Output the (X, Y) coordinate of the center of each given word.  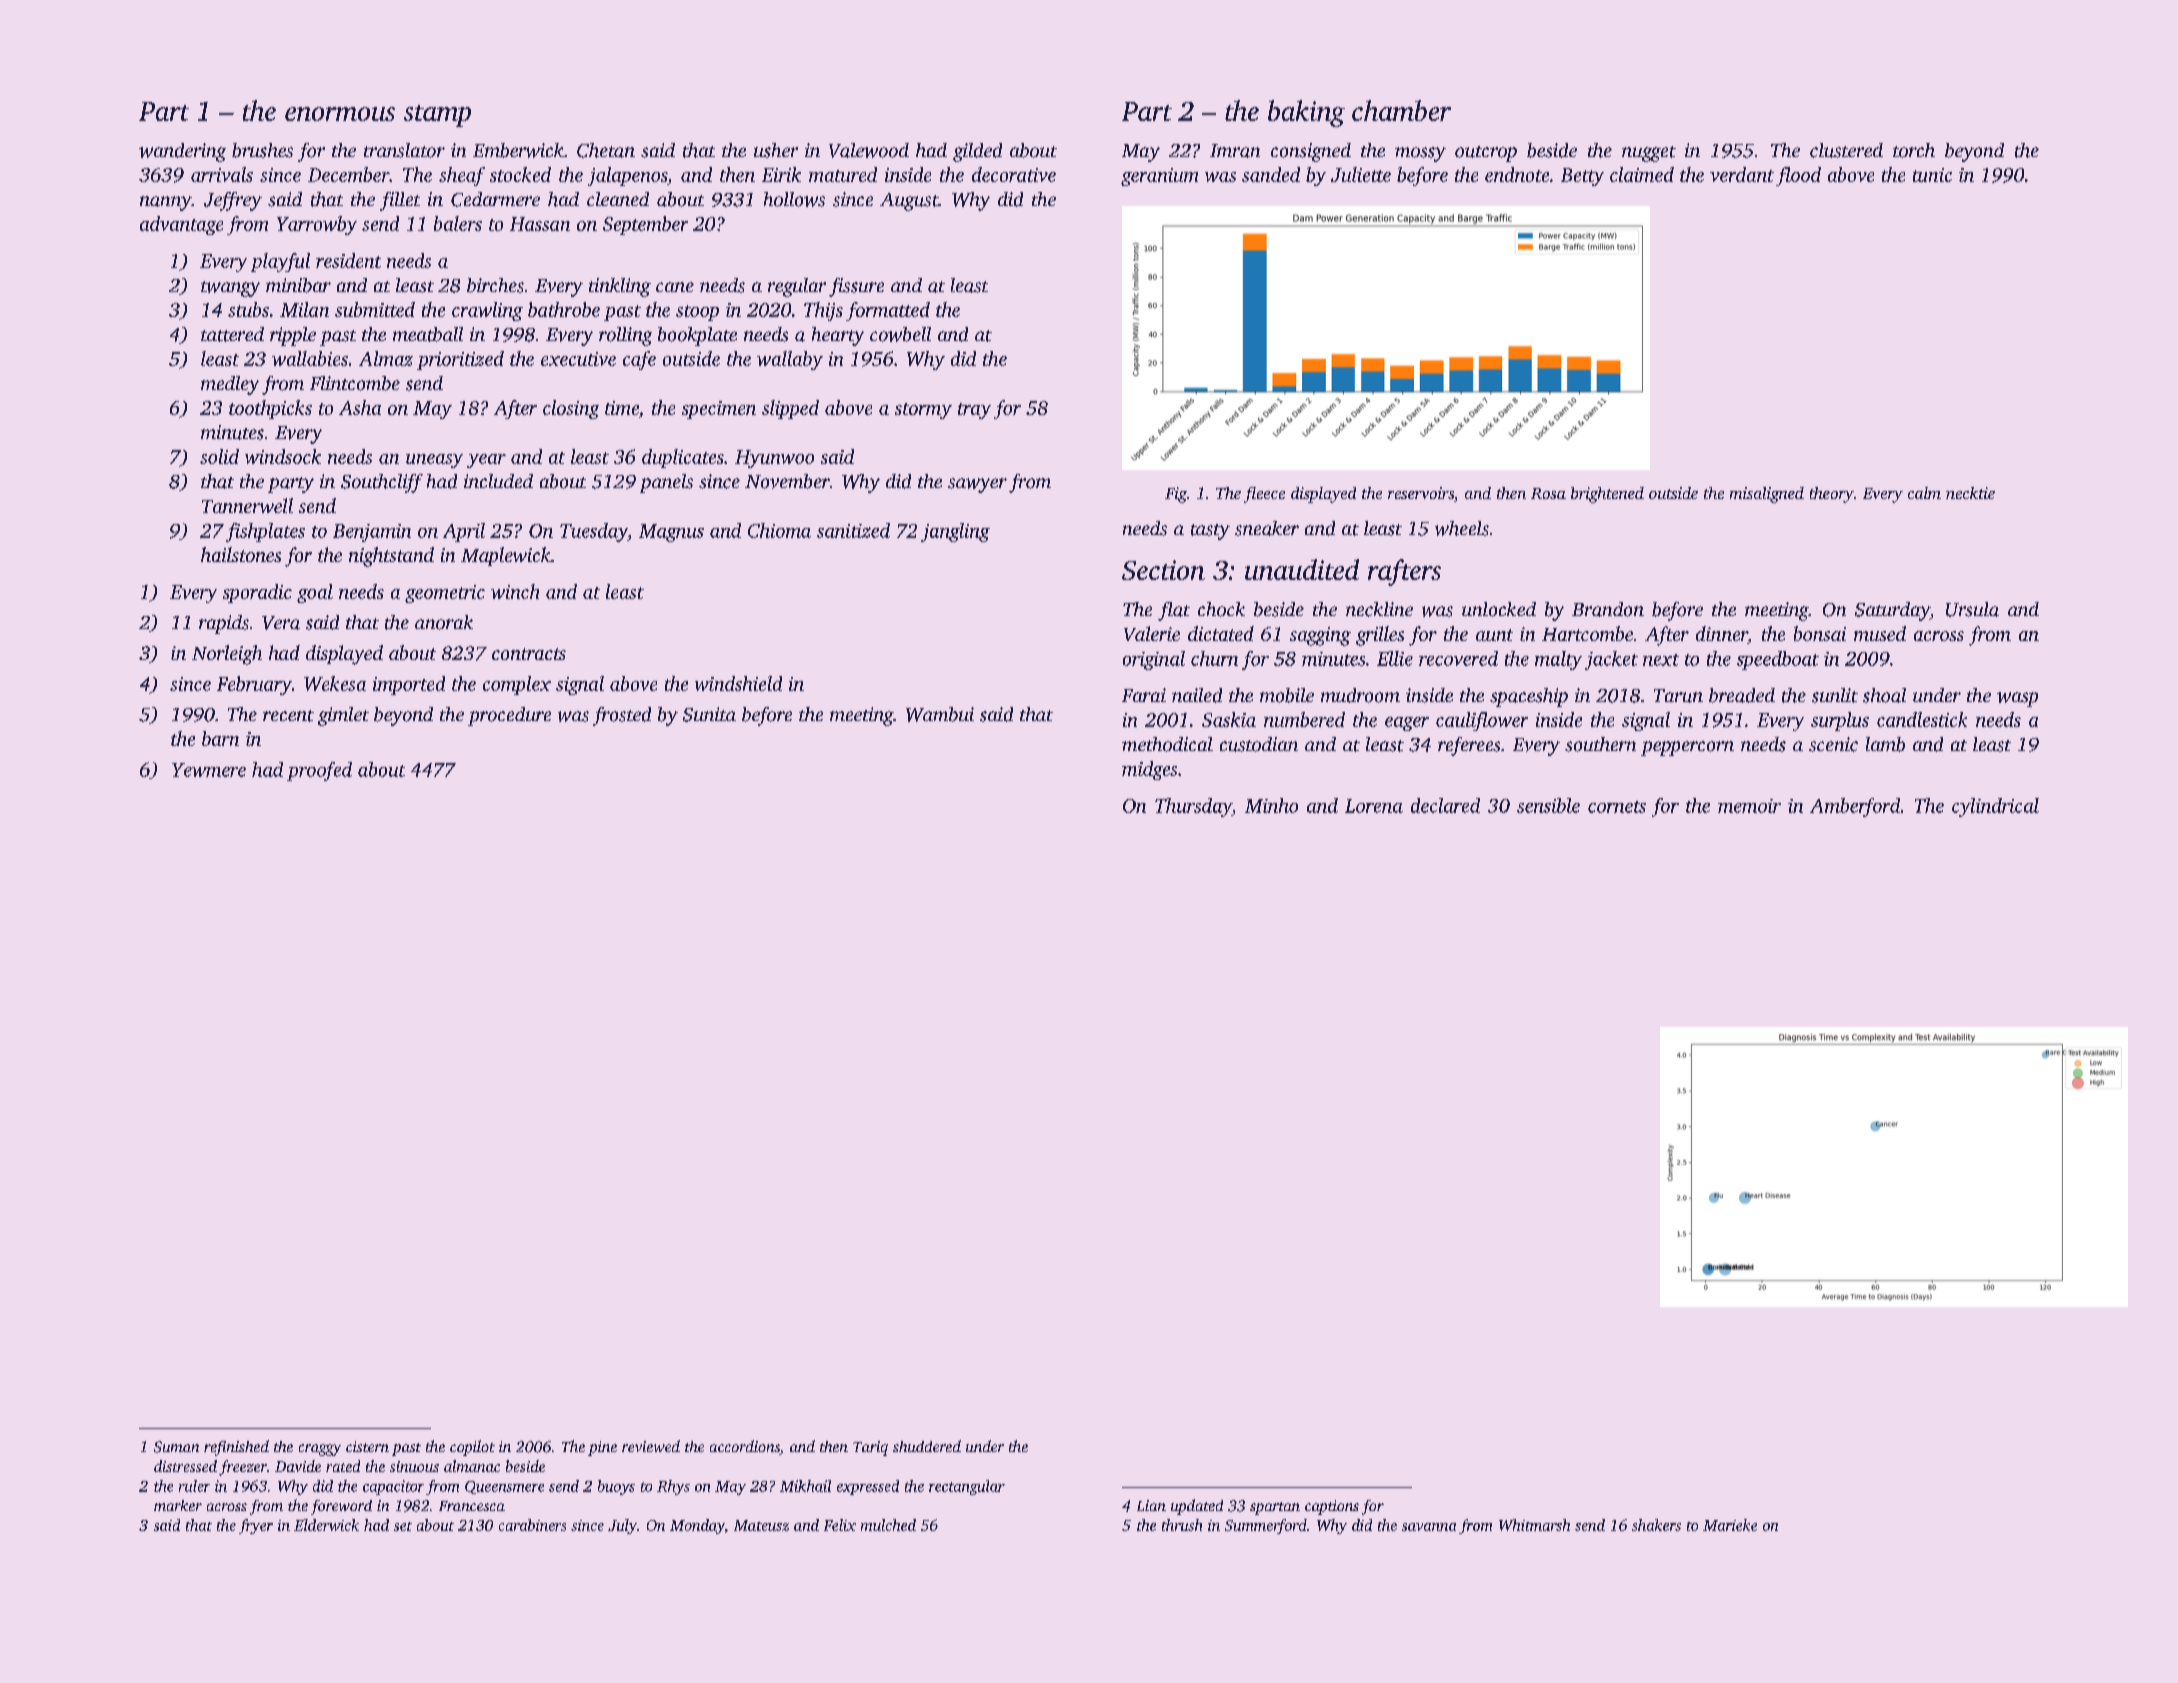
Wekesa (335, 683)
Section (1163, 570)
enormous (340, 114)
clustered (1846, 150)
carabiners (532, 1525)
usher (776, 150)
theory (1832, 495)
